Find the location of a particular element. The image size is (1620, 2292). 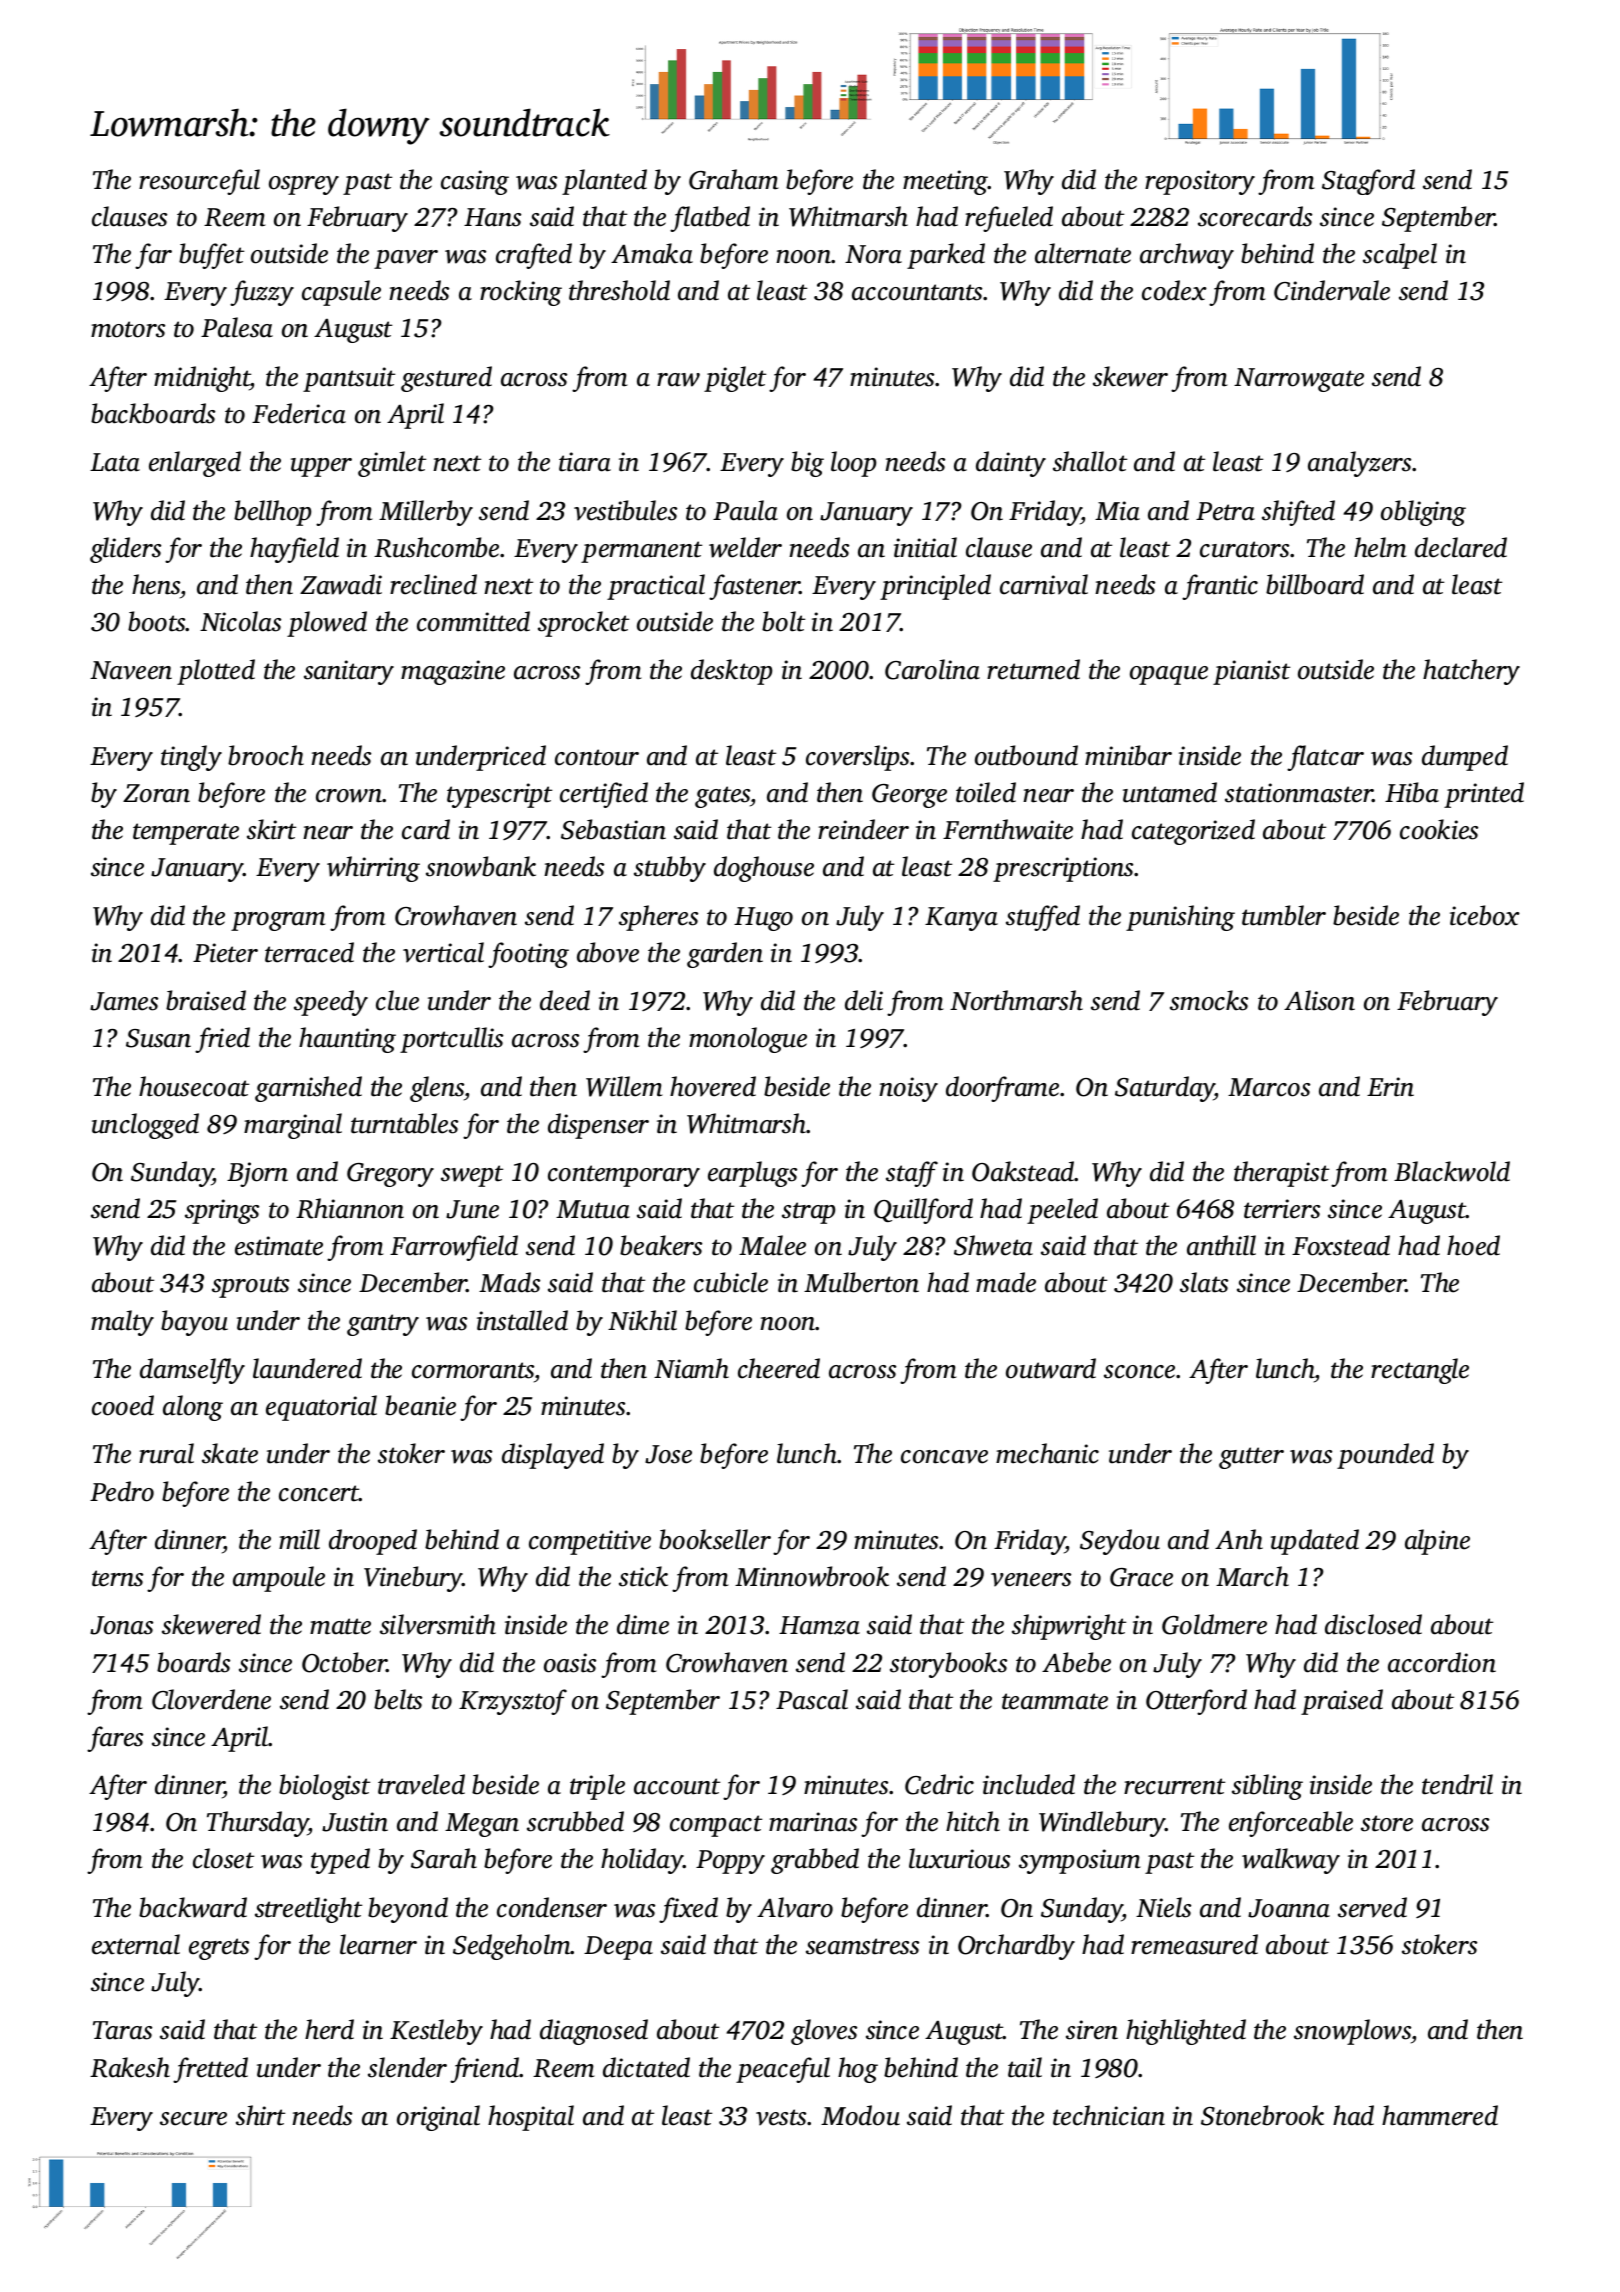

Alison is located at coordinates (1319, 1000).
